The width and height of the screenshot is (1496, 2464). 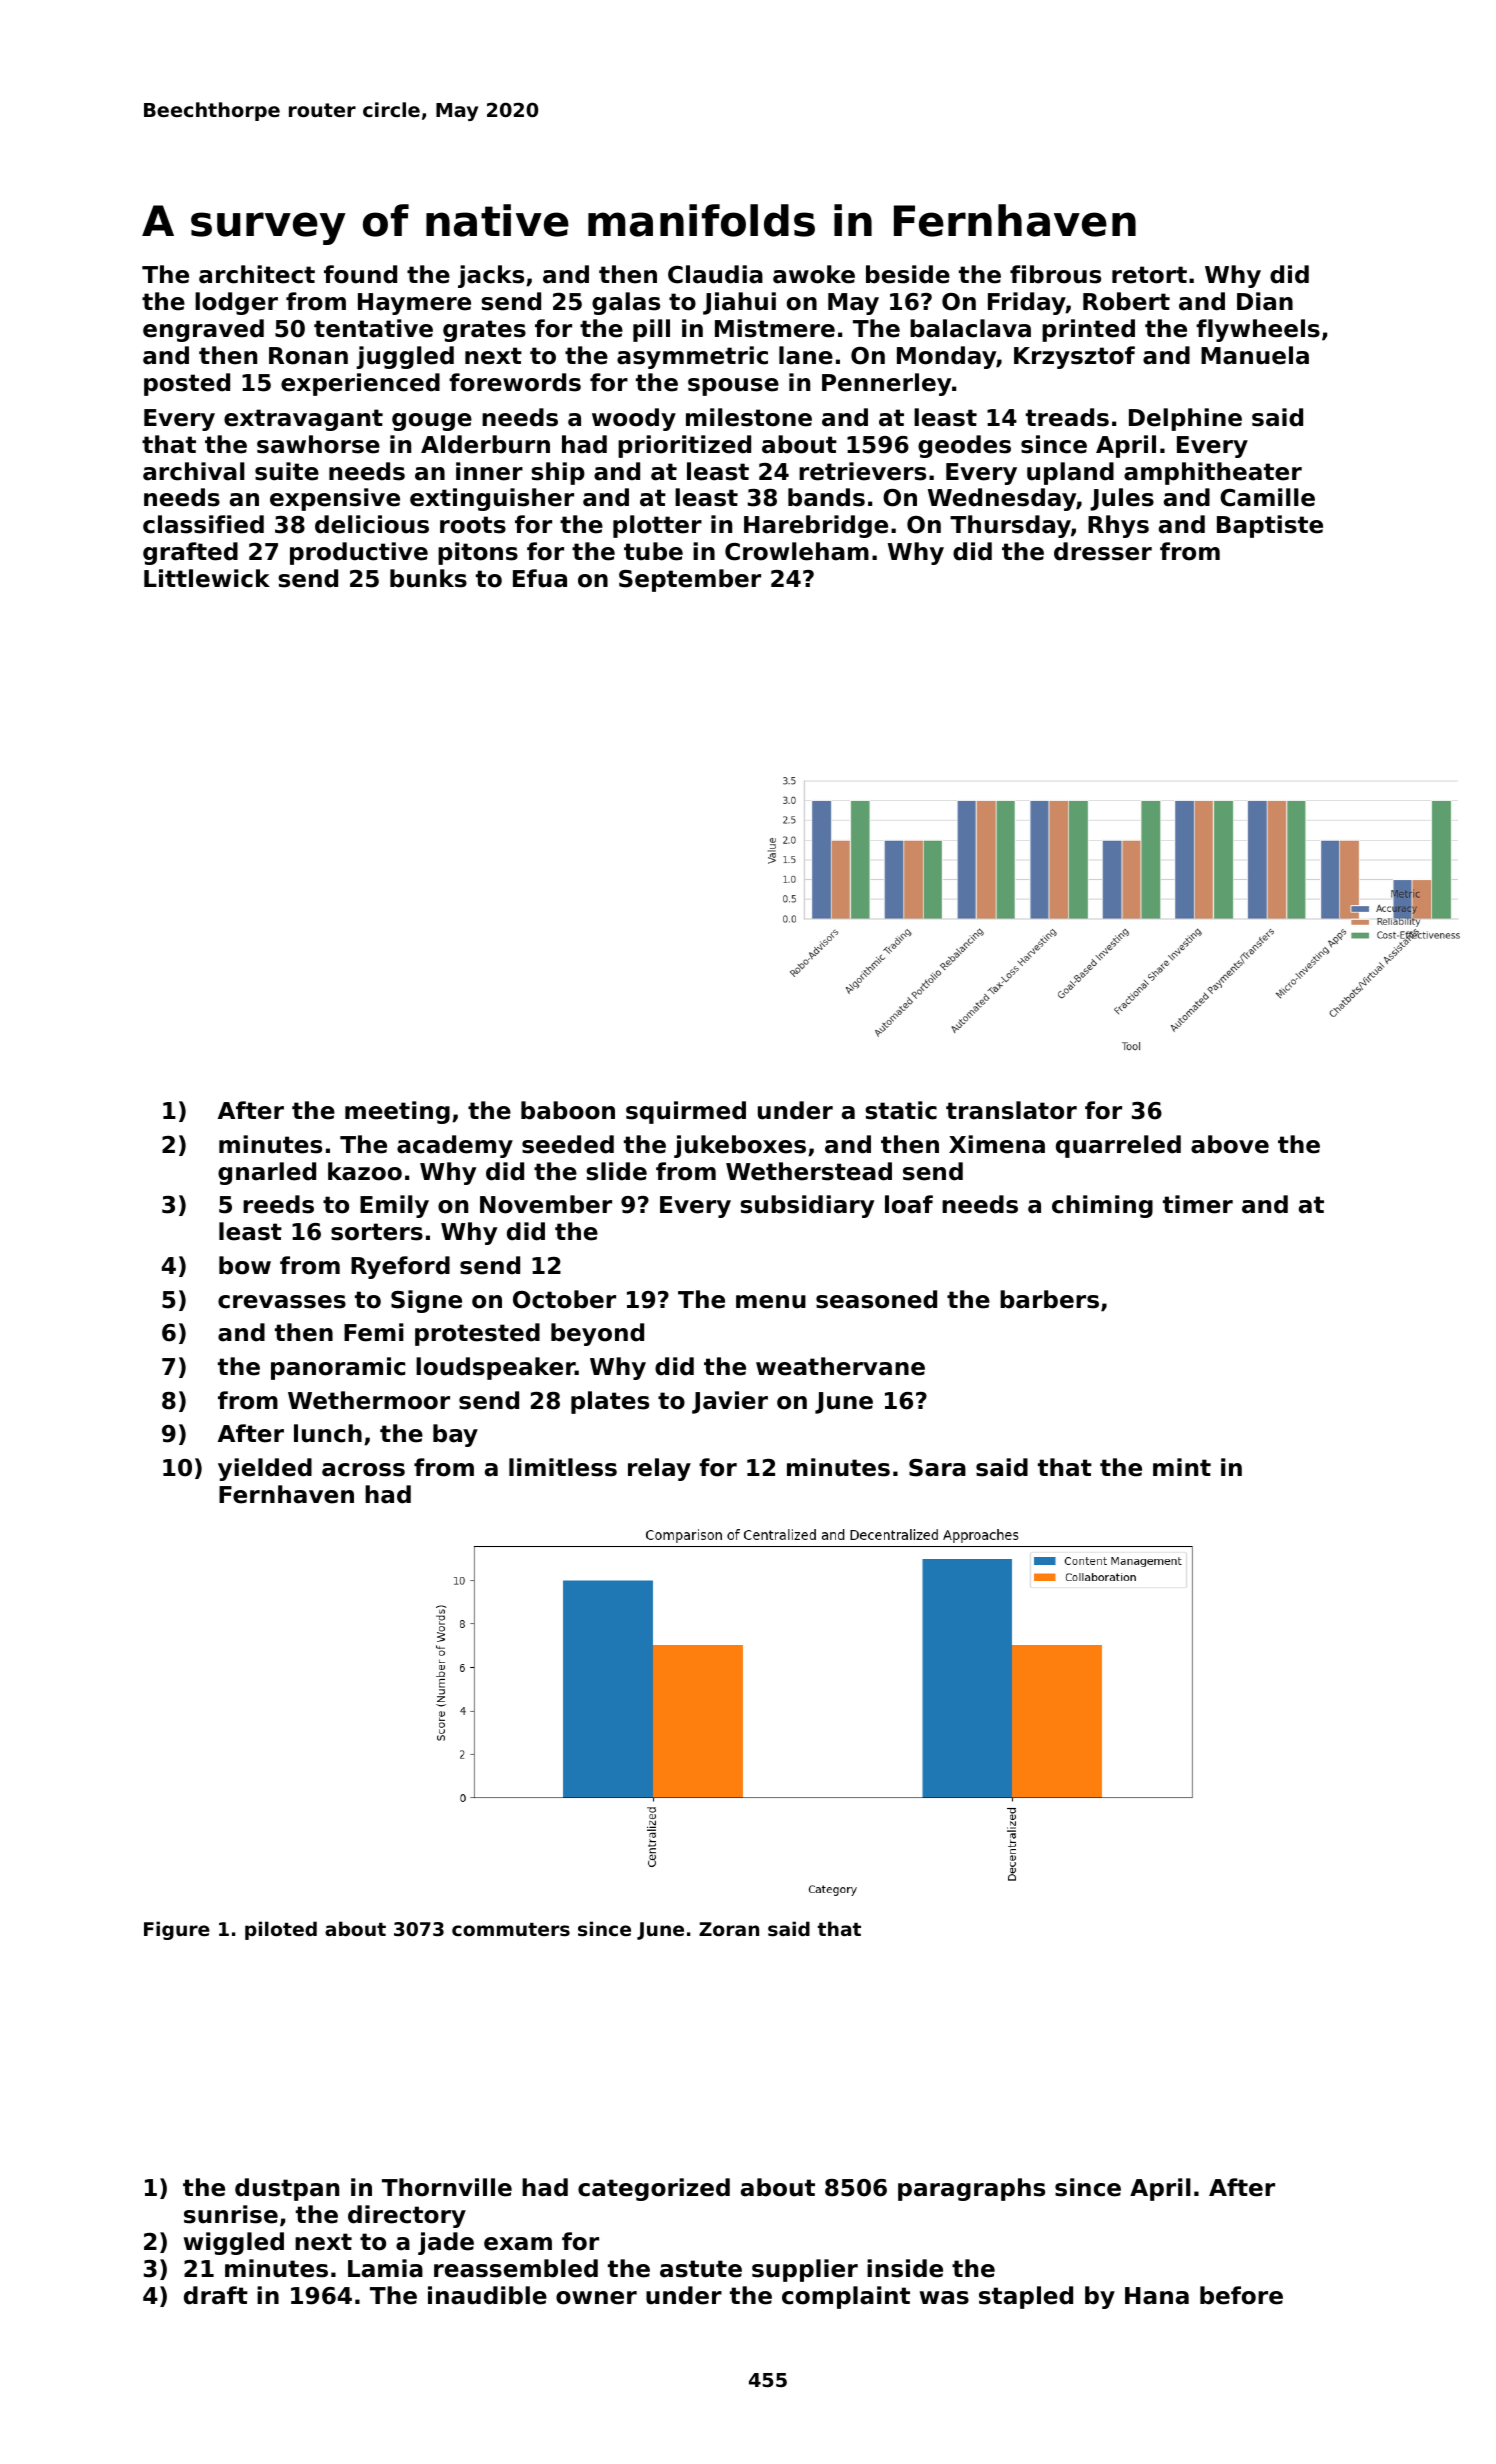 I want to click on paragraphs, so click(x=971, y=2189).
